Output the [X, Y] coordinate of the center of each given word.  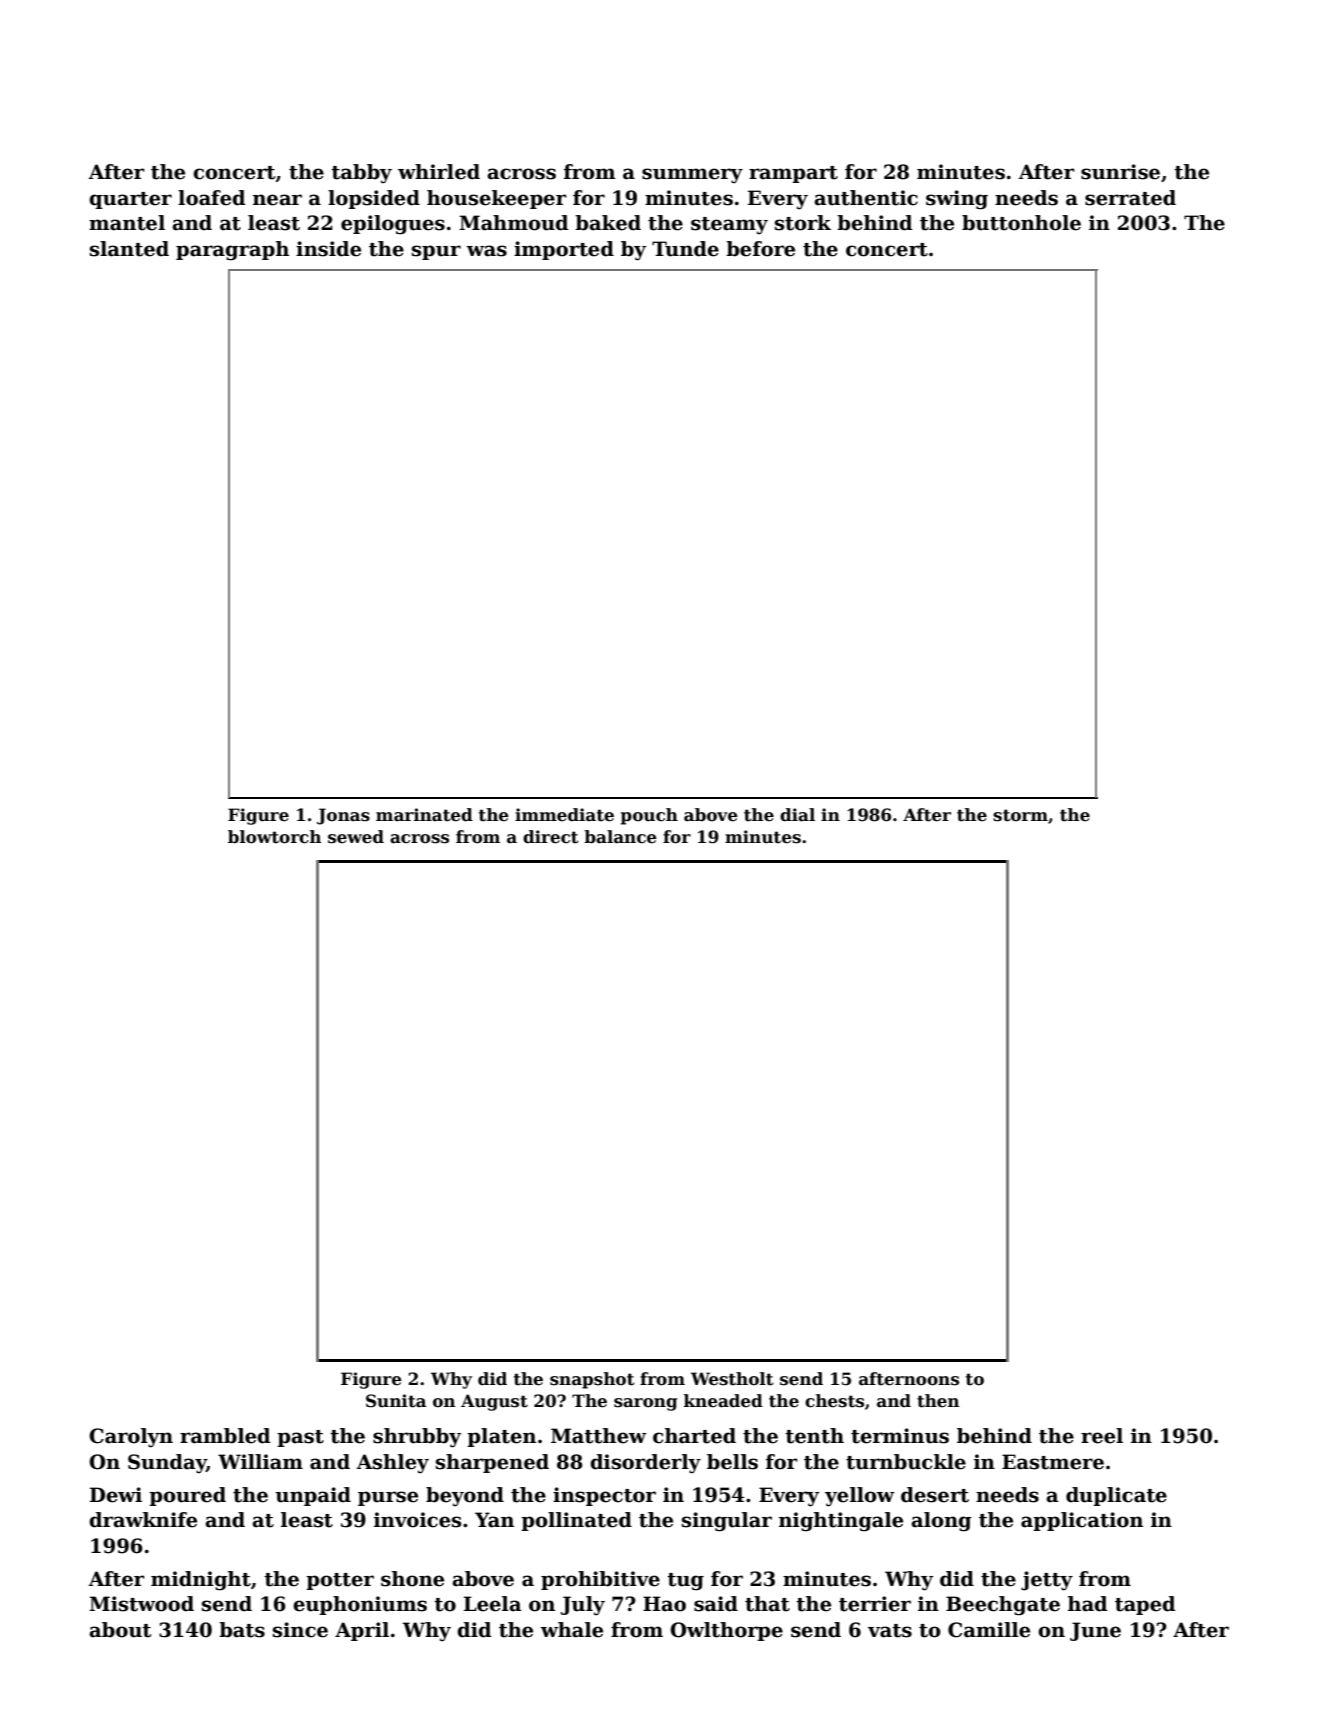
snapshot [592, 1380]
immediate [564, 815]
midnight [201, 1581]
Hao [664, 1604]
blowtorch [274, 837]
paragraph [232, 251]
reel [1102, 1436]
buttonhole [1021, 223]
